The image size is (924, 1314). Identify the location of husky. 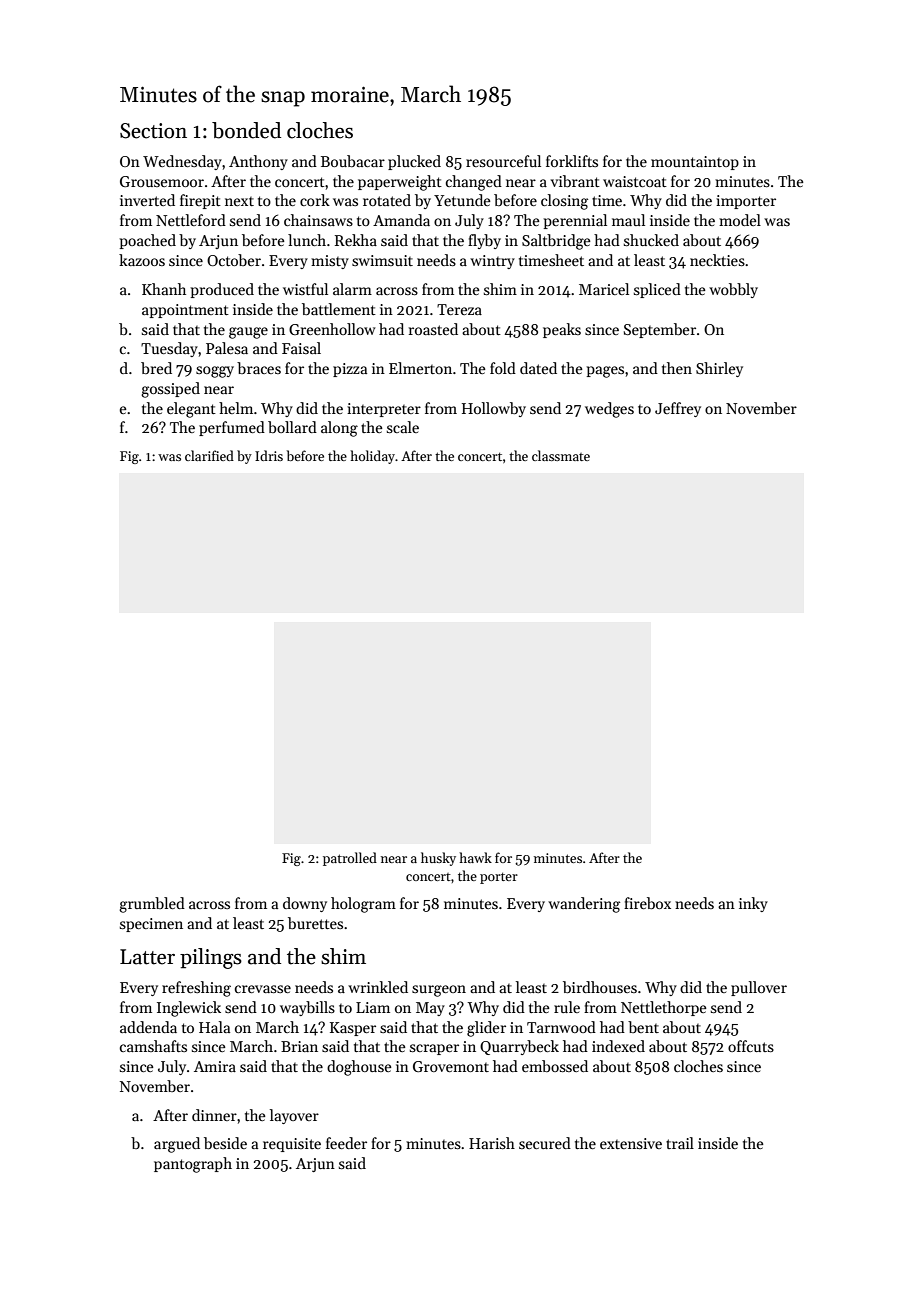
(438, 859).
